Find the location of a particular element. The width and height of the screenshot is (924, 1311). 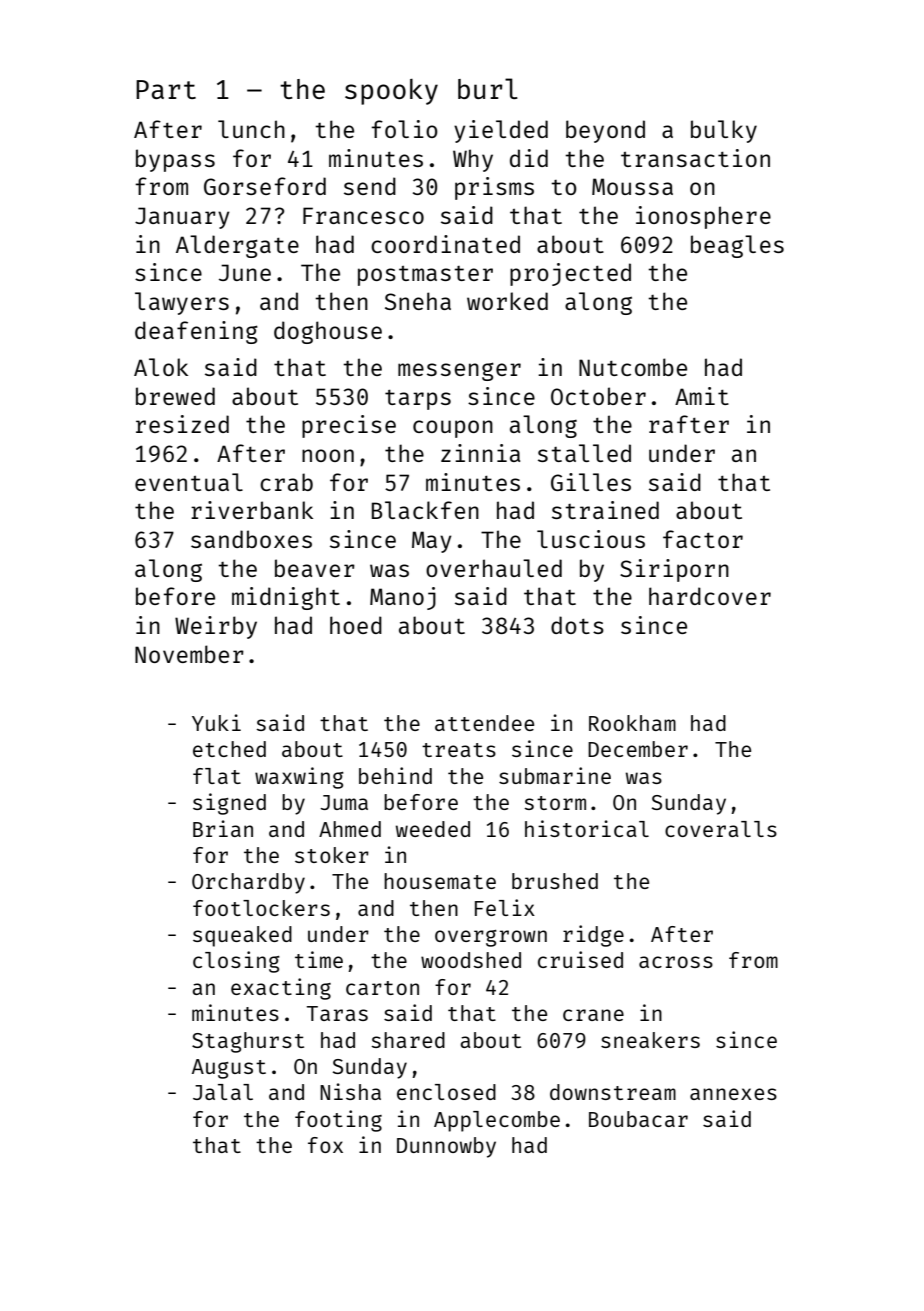

zinnia is located at coordinates (480, 453).
